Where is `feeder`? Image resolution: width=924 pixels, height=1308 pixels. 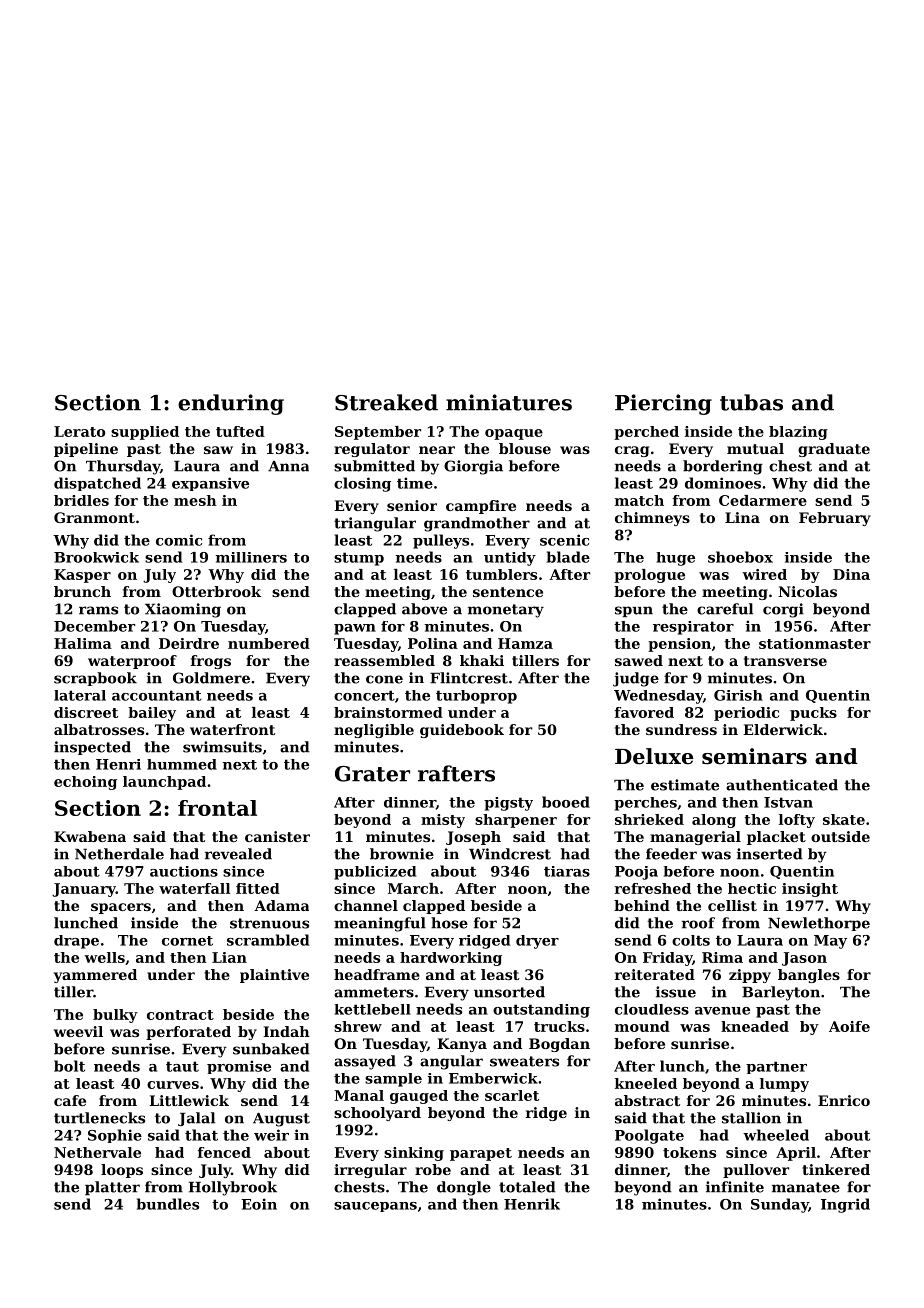 feeder is located at coordinates (671, 854).
